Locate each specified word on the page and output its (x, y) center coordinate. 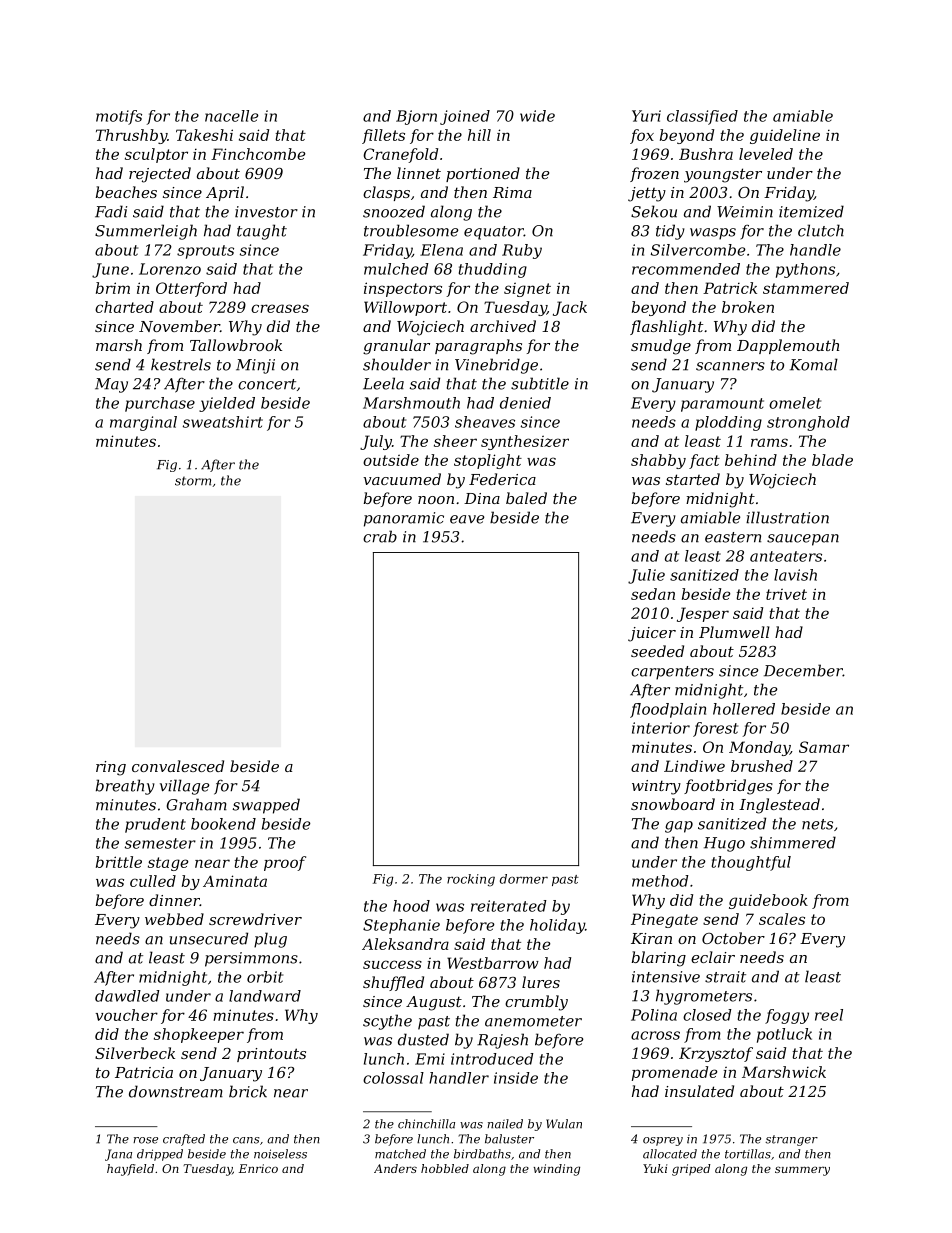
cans (246, 1140)
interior (661, 728)
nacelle (232, 116)
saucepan (803, 540)
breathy (125, 787)
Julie (646, 576)
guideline (785, 136)
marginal (143, 423)
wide (537, 116)
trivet (786, 594)
